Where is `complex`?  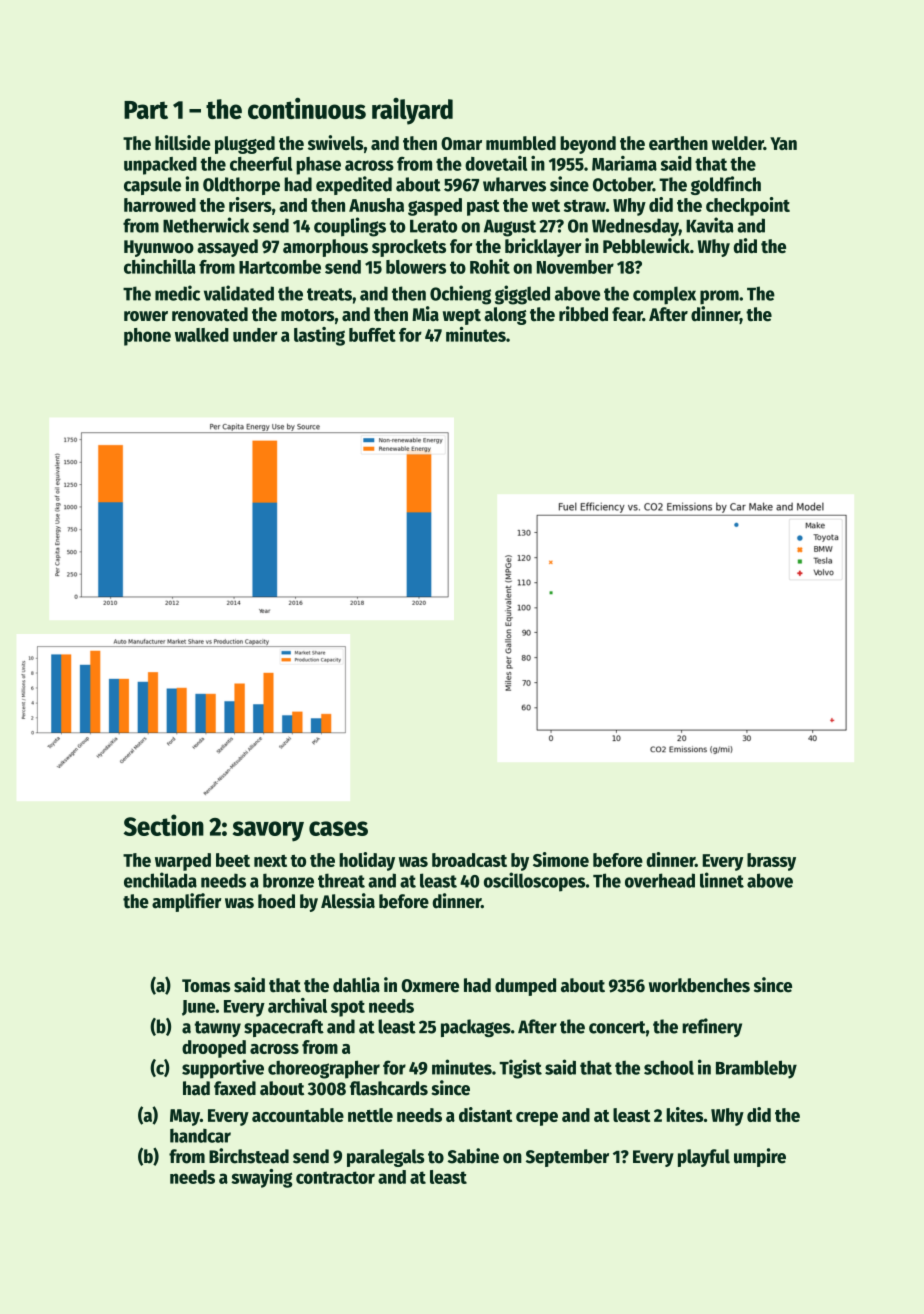 complex is located at coordinates (664, 295).
